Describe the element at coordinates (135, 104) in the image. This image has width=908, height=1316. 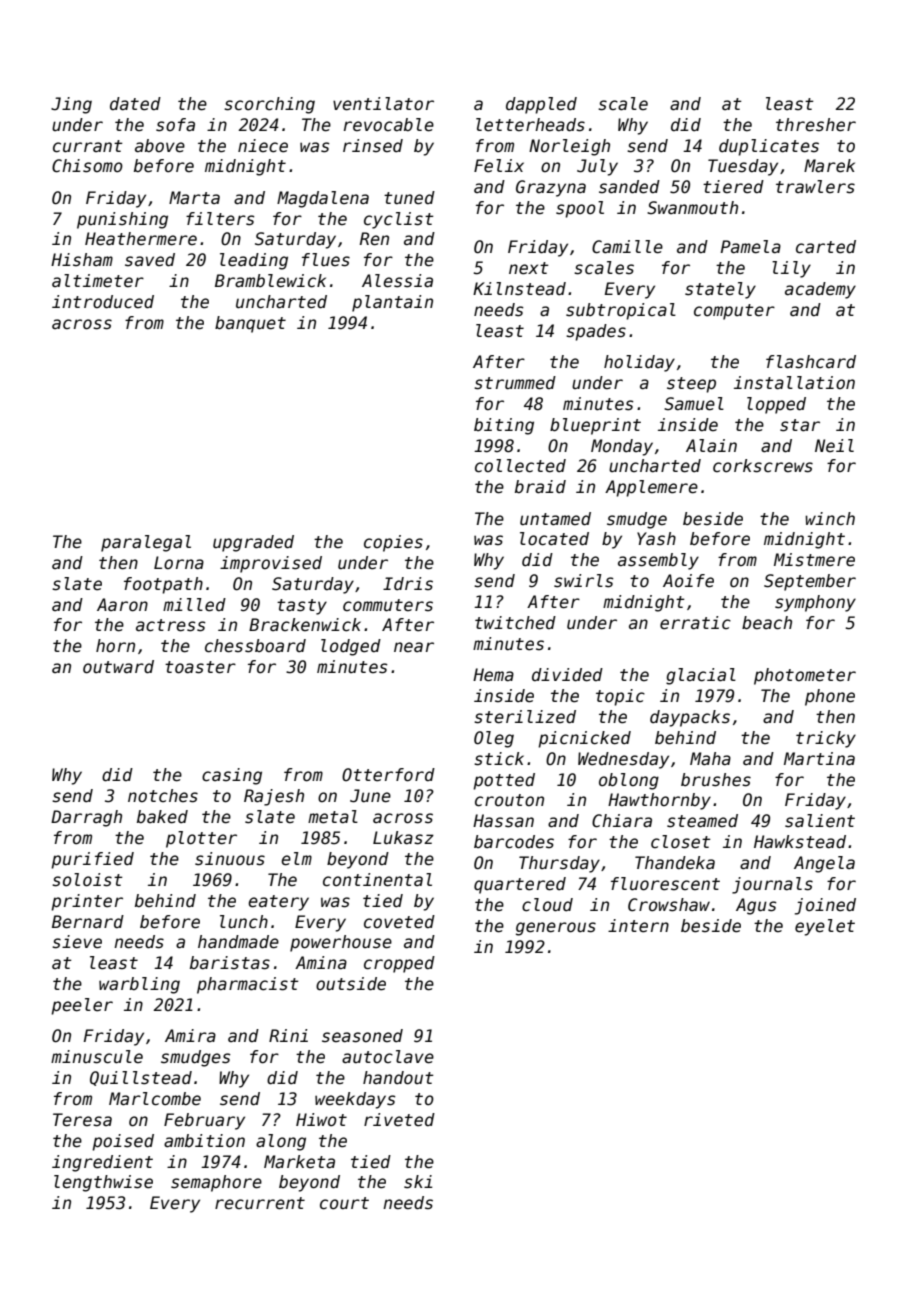
I see `dated` at that location.
